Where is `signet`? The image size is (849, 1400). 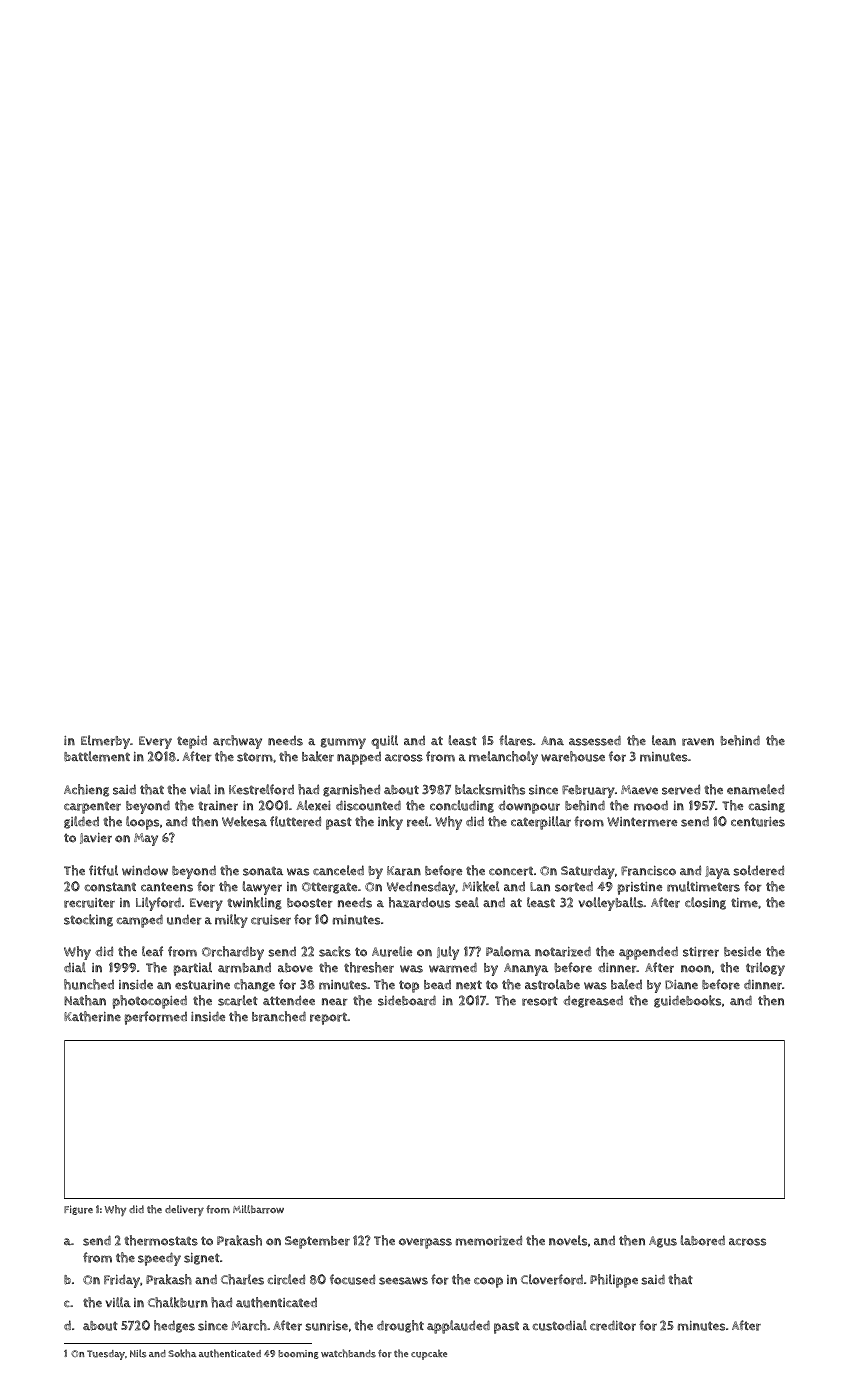
signet is located at coordinates (202, 1259).
